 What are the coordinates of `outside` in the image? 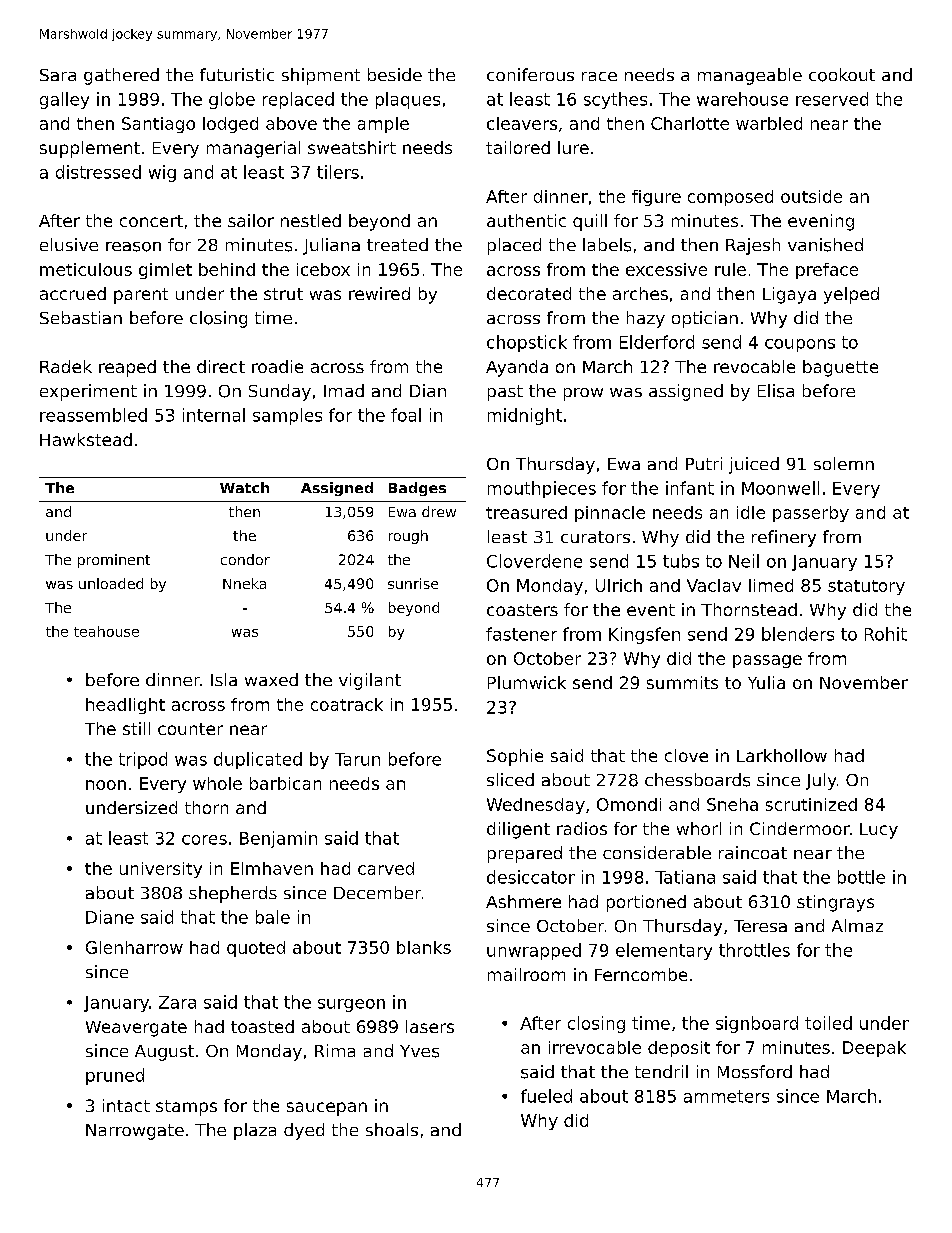 It's located at (811, 196).
